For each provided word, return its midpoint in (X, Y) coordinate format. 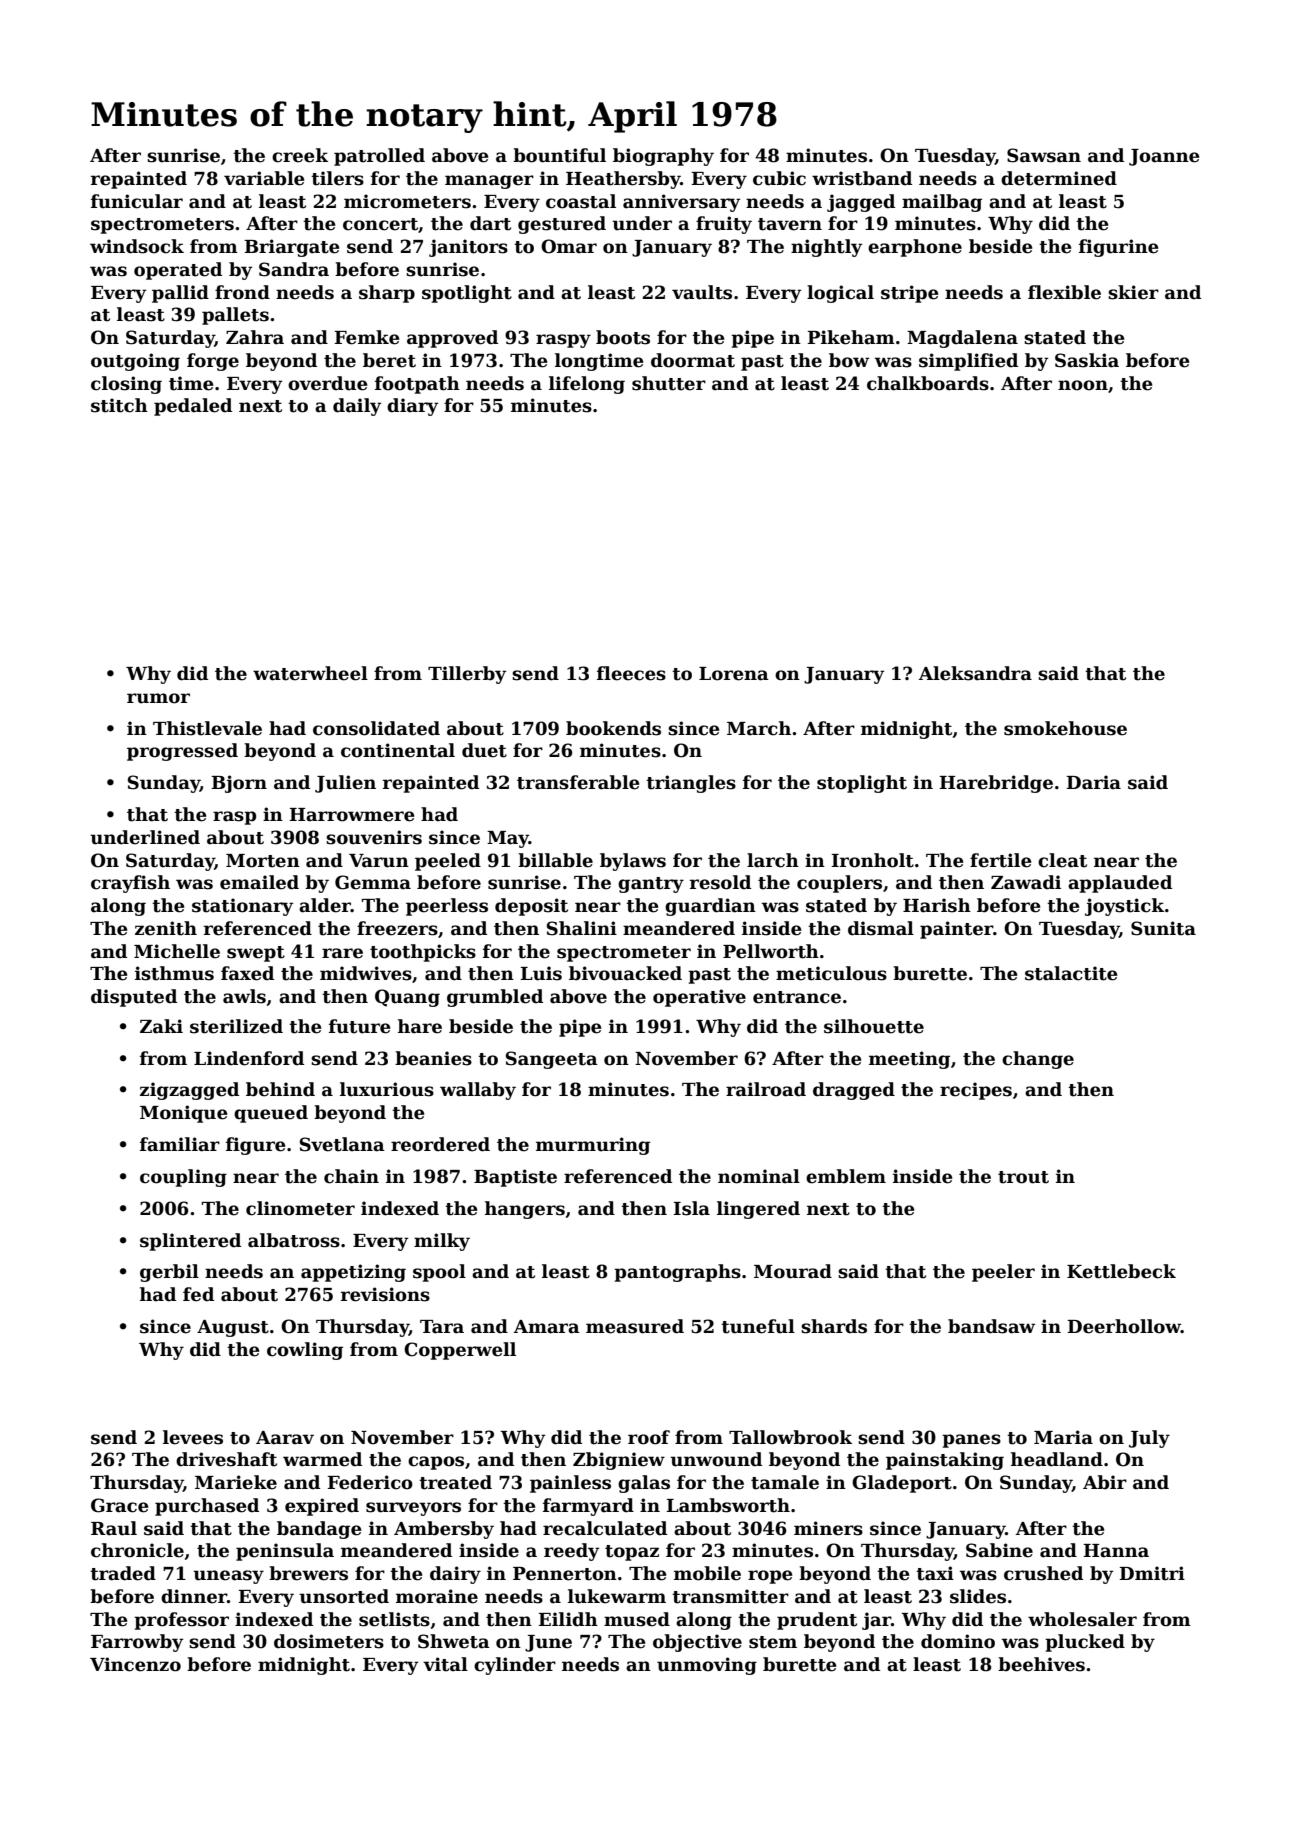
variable (264, 178)
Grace (119, 1505)
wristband (862, 178)
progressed (182, 752)
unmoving (707, 1666)
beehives (1041, 1664)
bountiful (559, 155)
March (759, 728)
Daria (1093, 782)
